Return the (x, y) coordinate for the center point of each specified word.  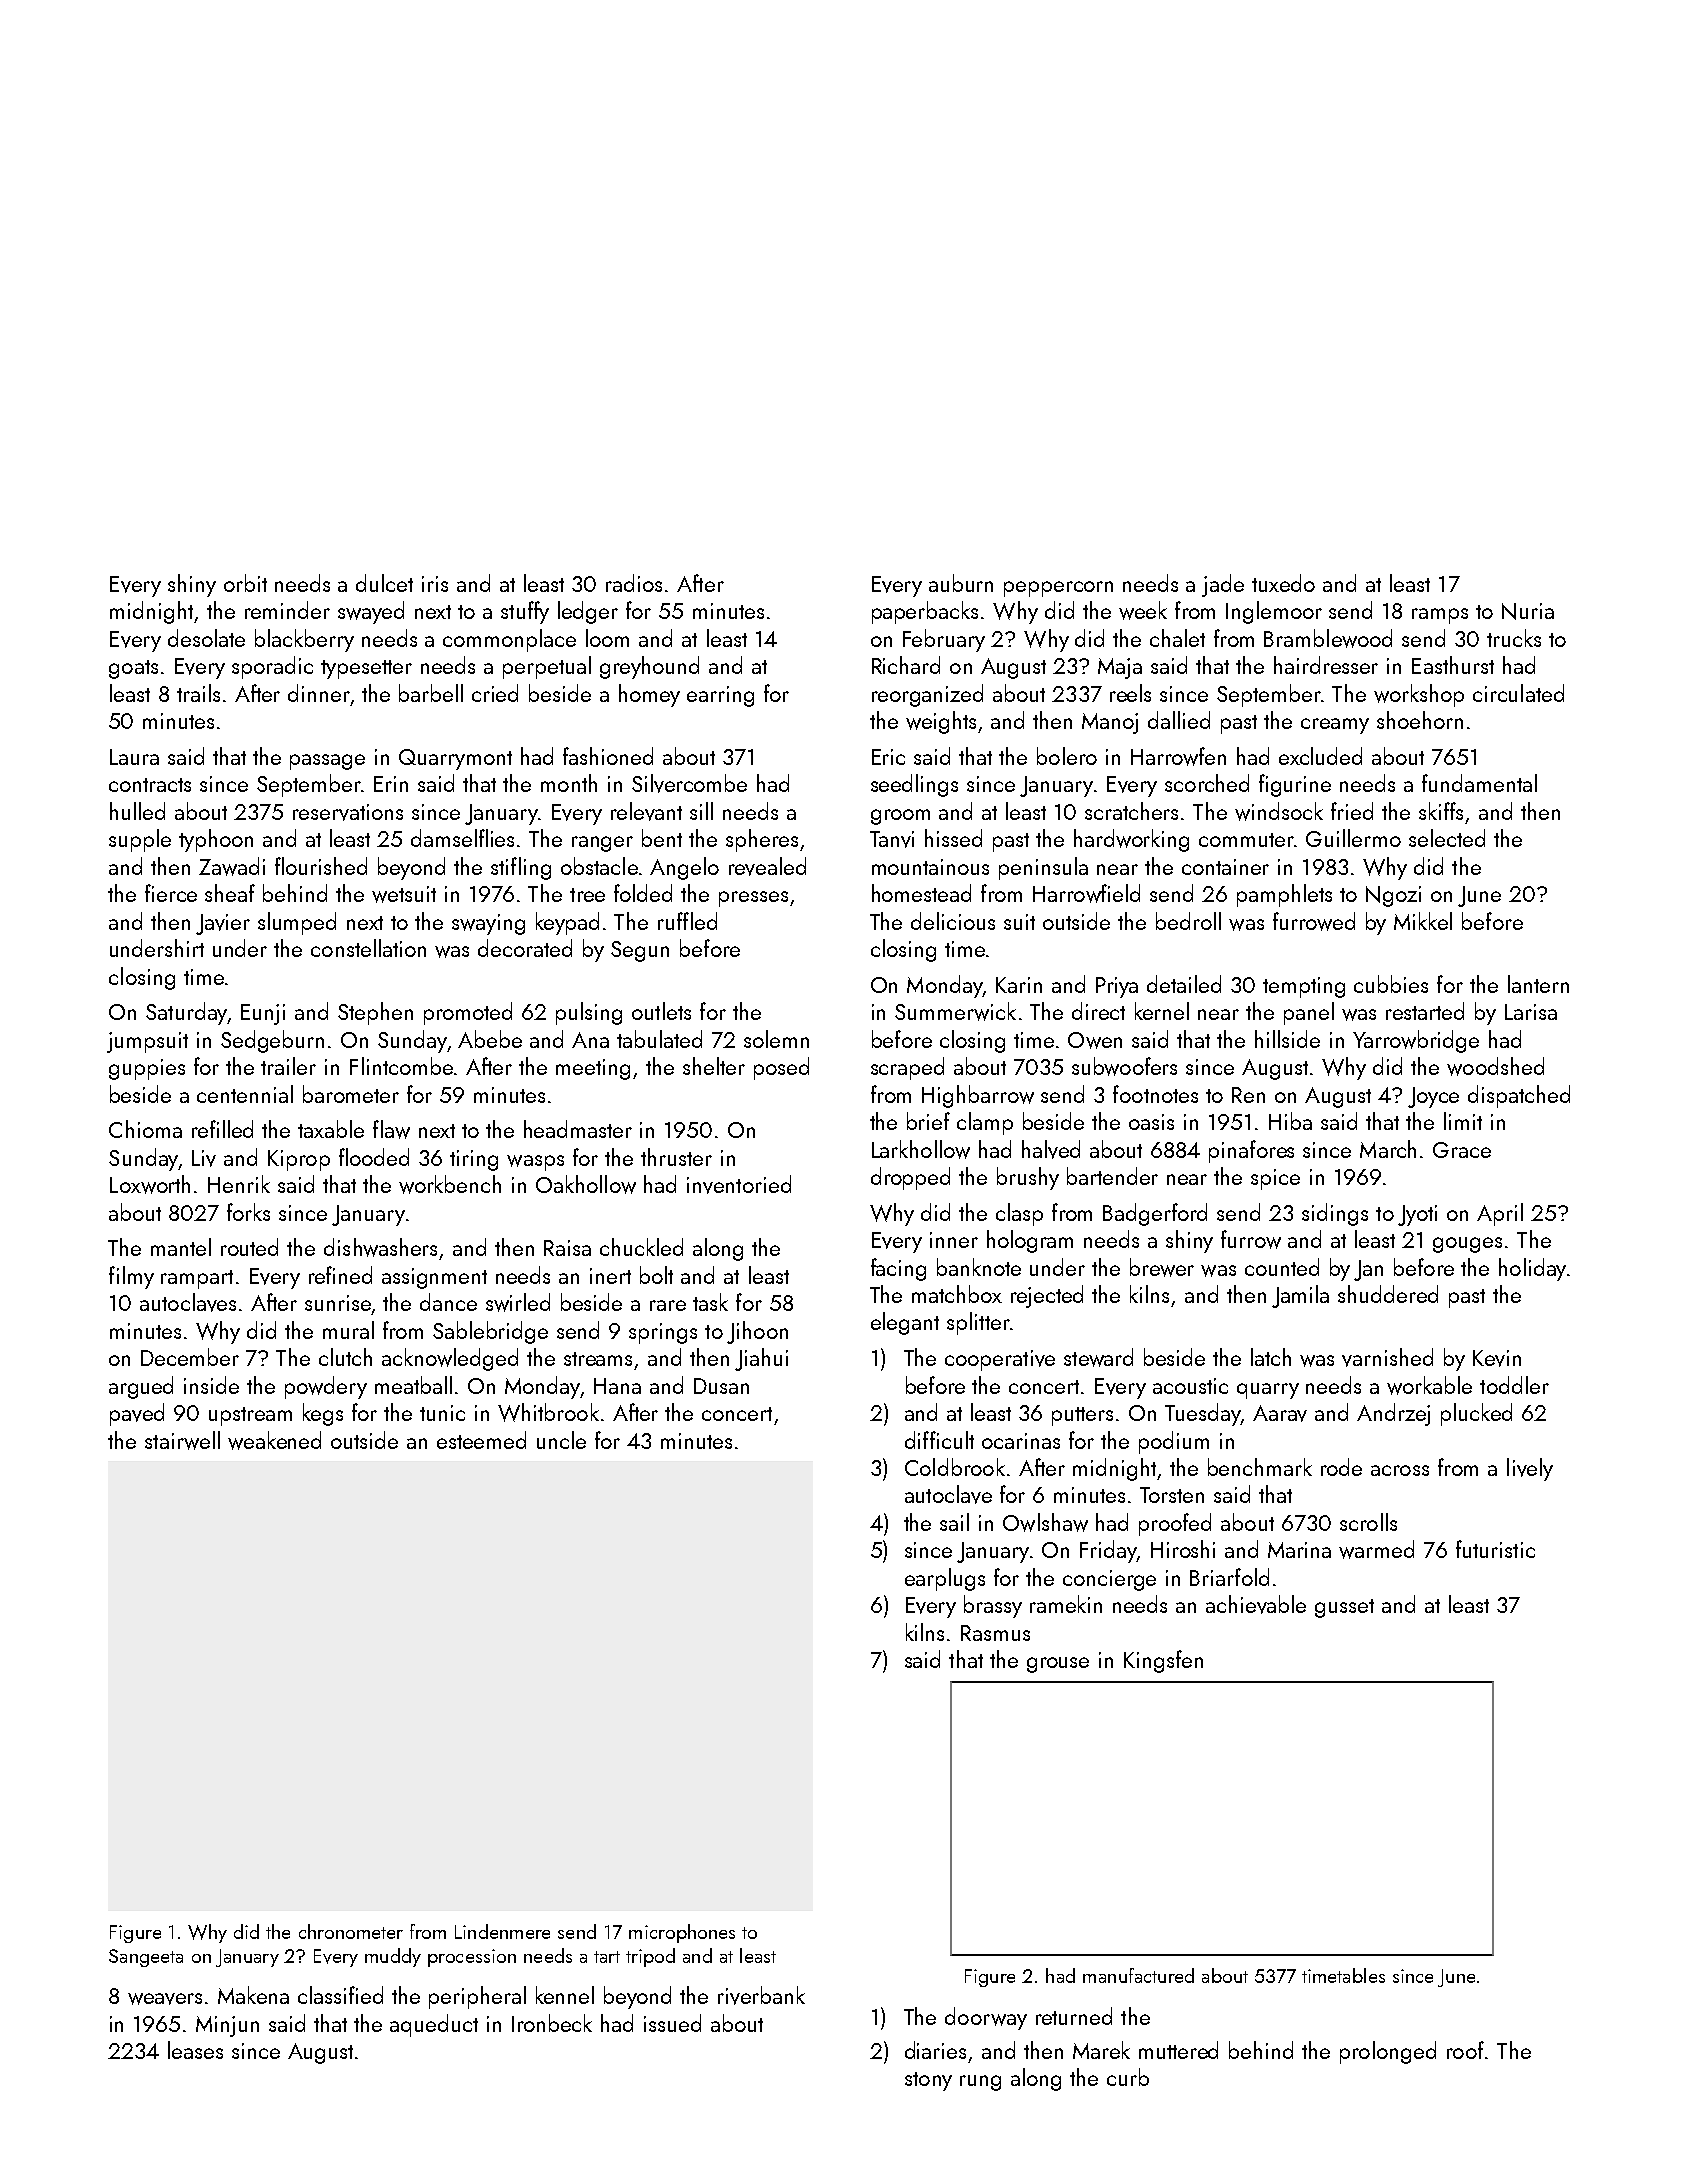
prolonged (1388, 2052)
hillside (1287, 1039)
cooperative (1000, 1360)
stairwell (182, 1440)
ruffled (687, 921)
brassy (993, 1606)
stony (928, 2081)
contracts (150, 785)
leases (195, 2050)
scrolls (1368, 1522)
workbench (450, 1184)
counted (1282, 1267)
